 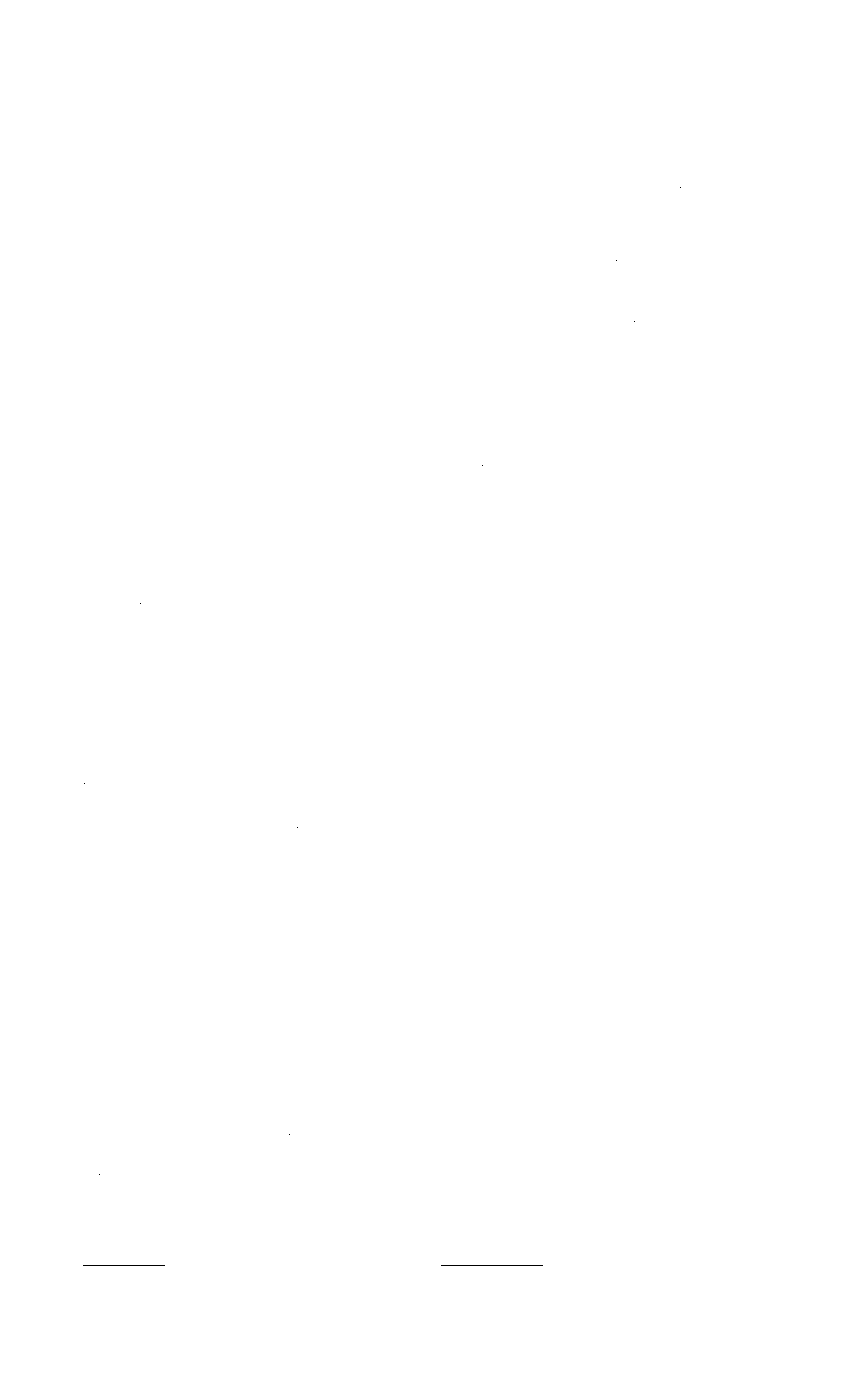 What do you see at coordinates (201, 77) in the screenshot?
I see `lost` at bounding box center [201, 77].
